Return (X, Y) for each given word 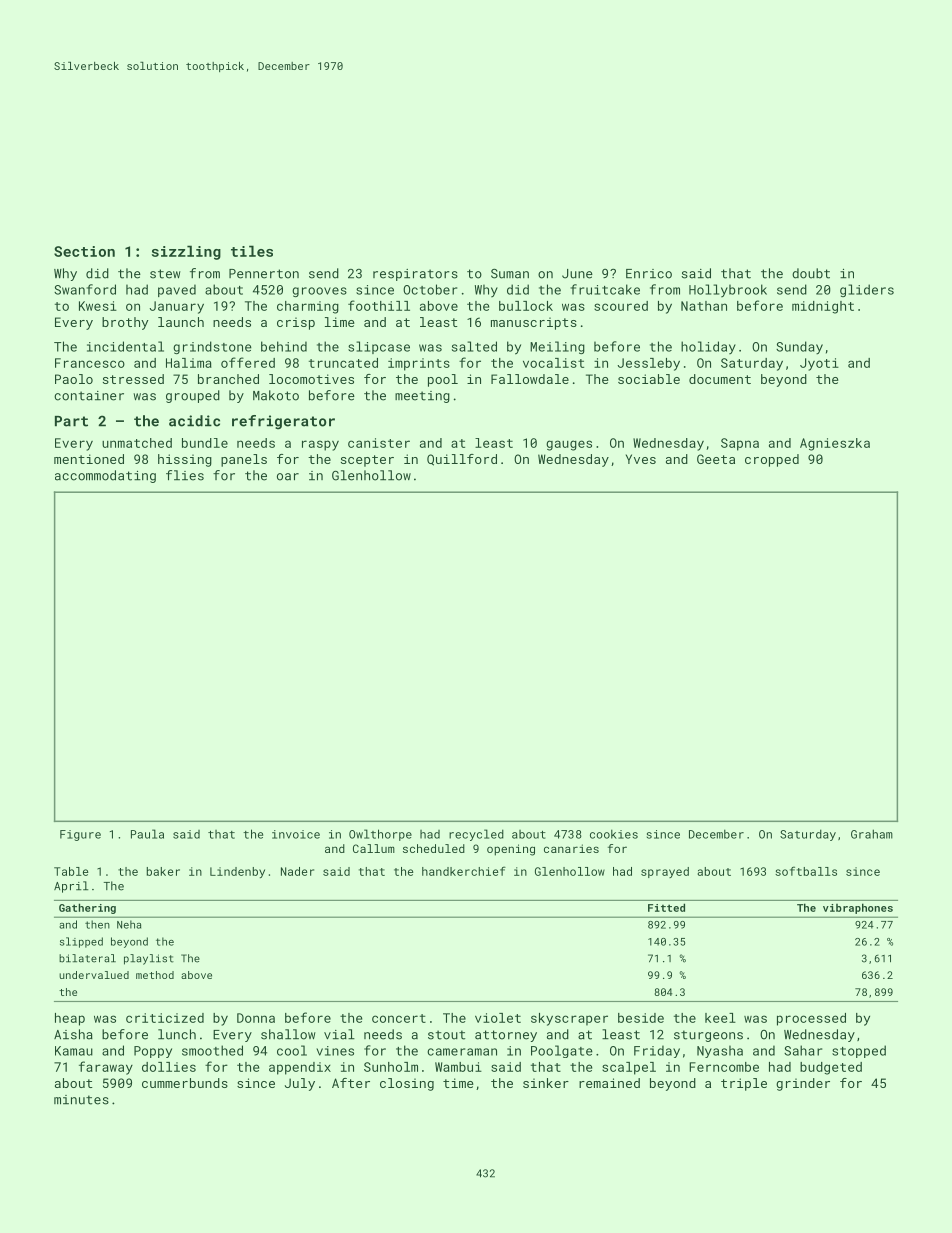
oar (288, 477)
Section (84, 251)
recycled (476, 835)
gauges (569, 445)
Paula (147, 834)
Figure (80, 835)
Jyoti (819, 364)
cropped (772, 460)
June (577, 274)
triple (744, 1084)
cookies (614, 834)
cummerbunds (185, 1083)
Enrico (649, 274)
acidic (194, 421)
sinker (546, 1083)
